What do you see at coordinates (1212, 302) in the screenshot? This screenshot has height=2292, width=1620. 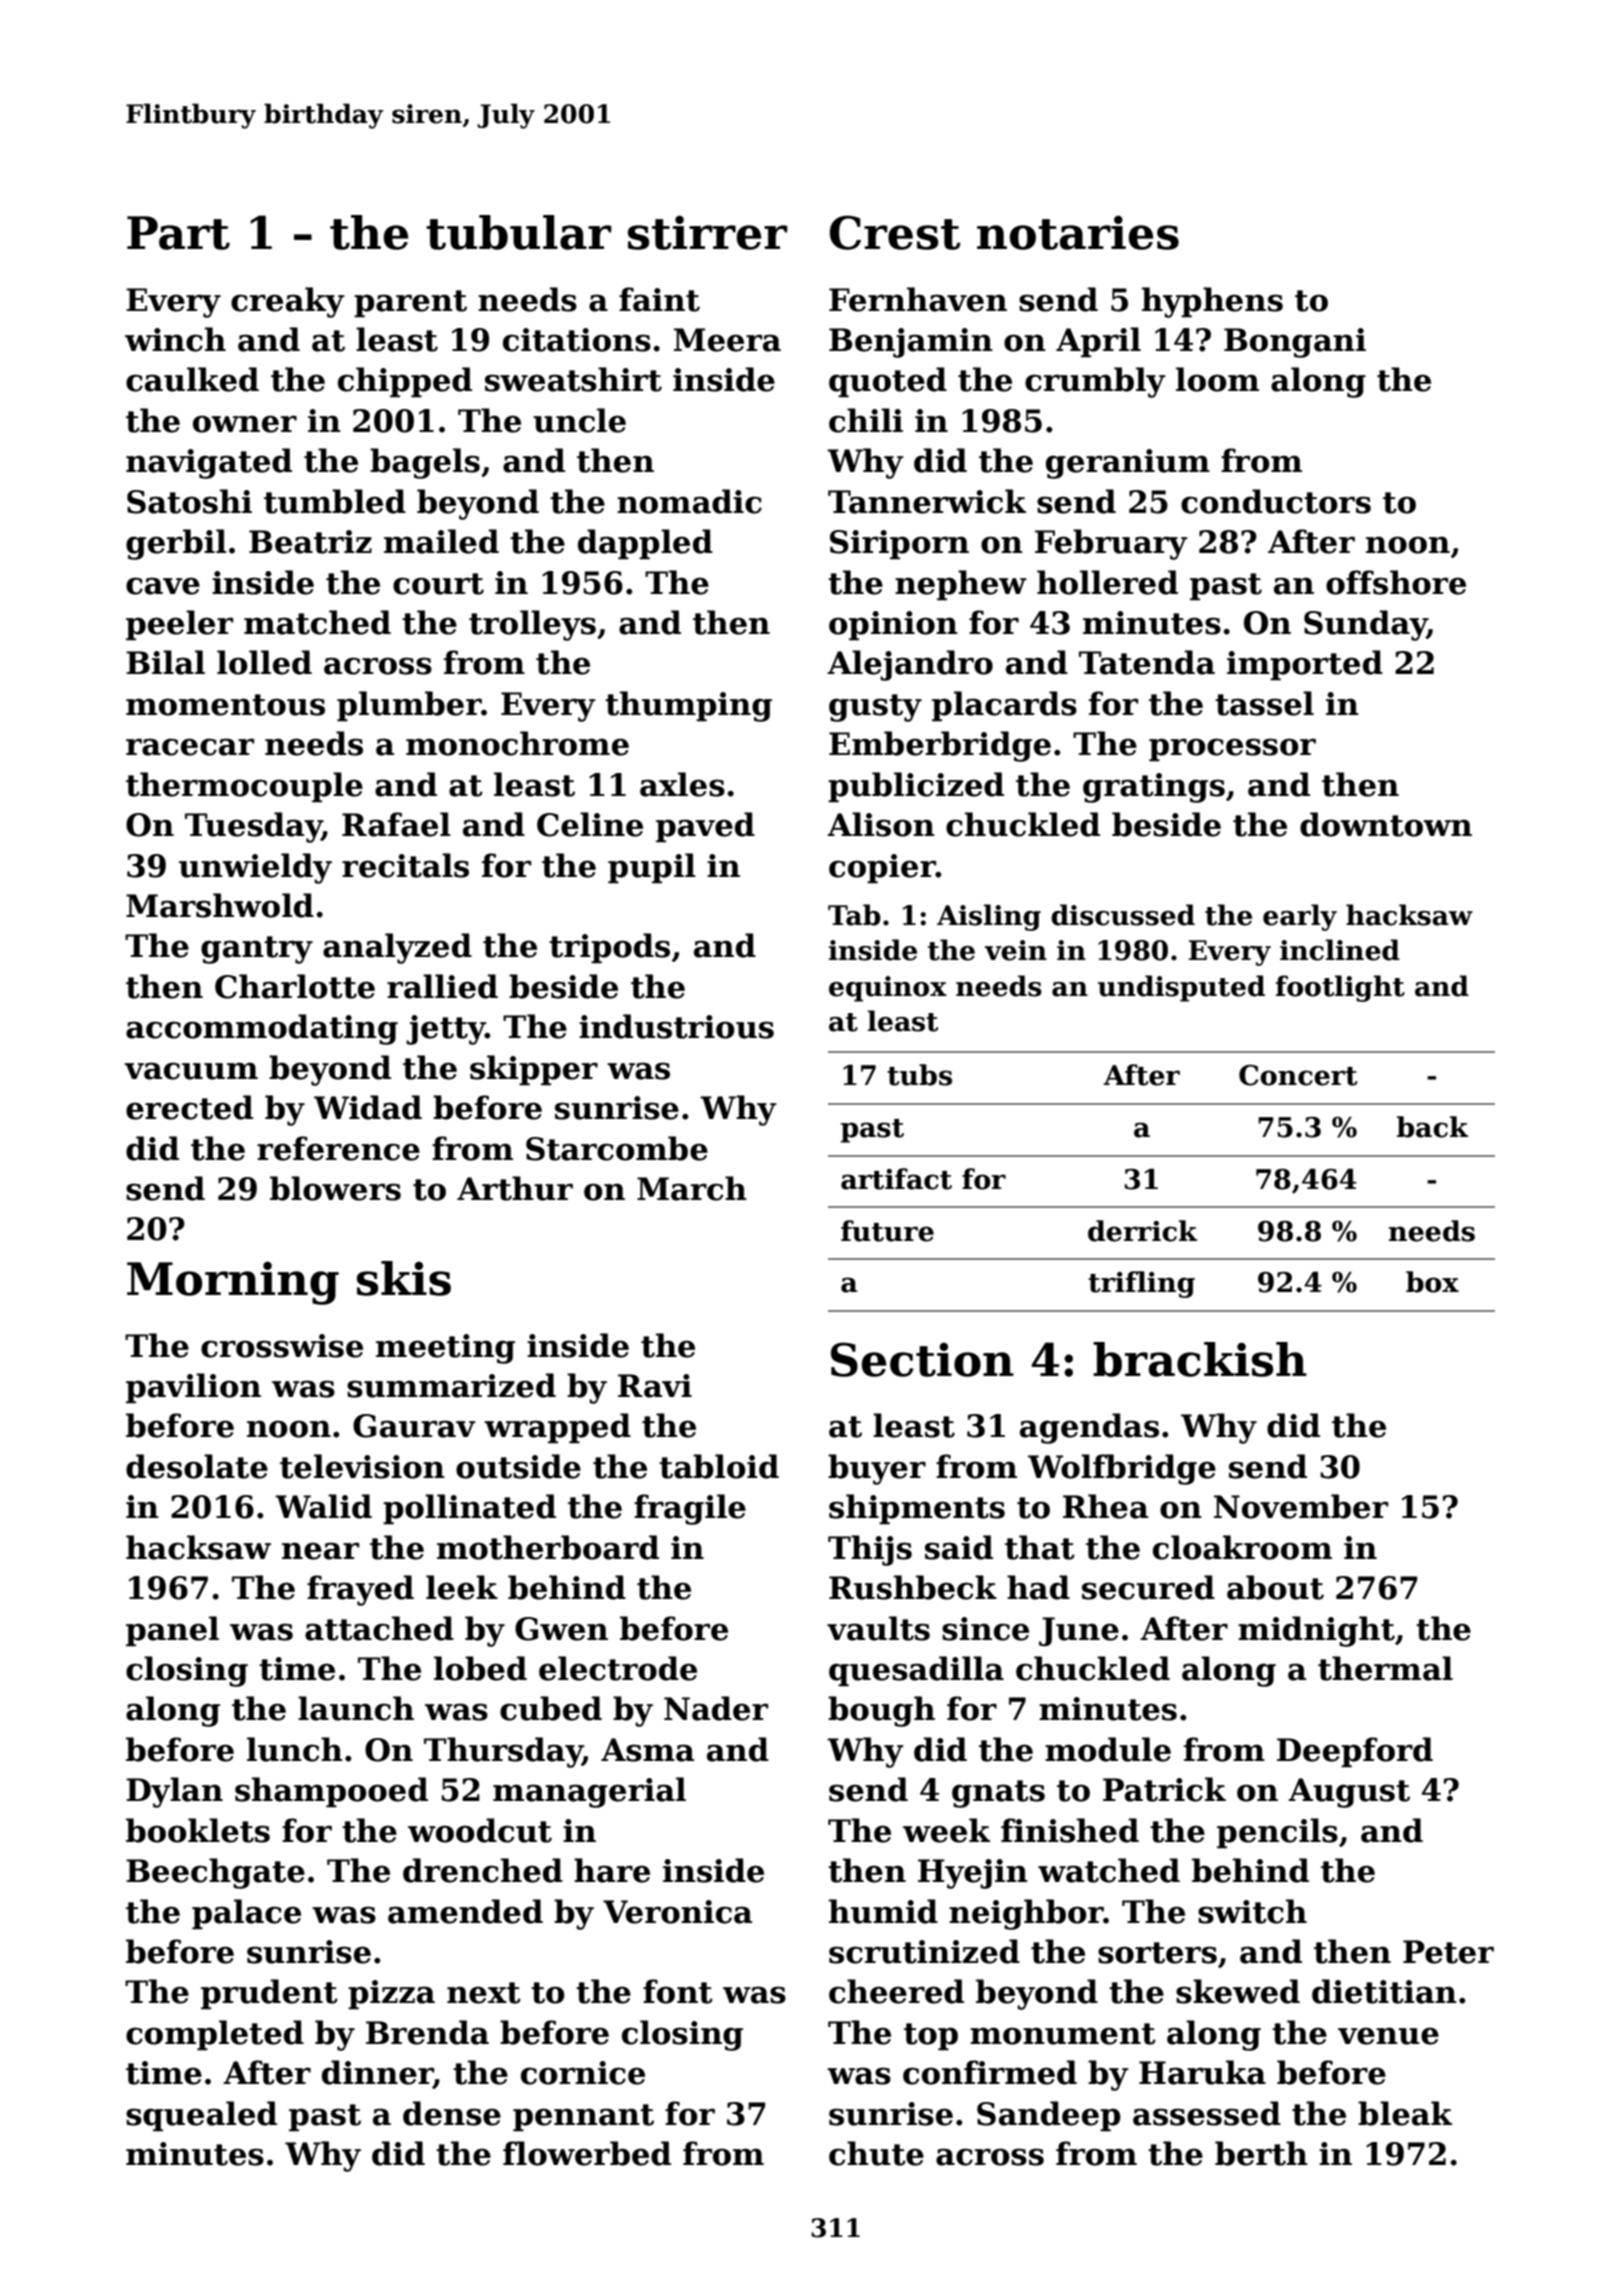 I see `hyphens` at bounding box center [1212, 302].
